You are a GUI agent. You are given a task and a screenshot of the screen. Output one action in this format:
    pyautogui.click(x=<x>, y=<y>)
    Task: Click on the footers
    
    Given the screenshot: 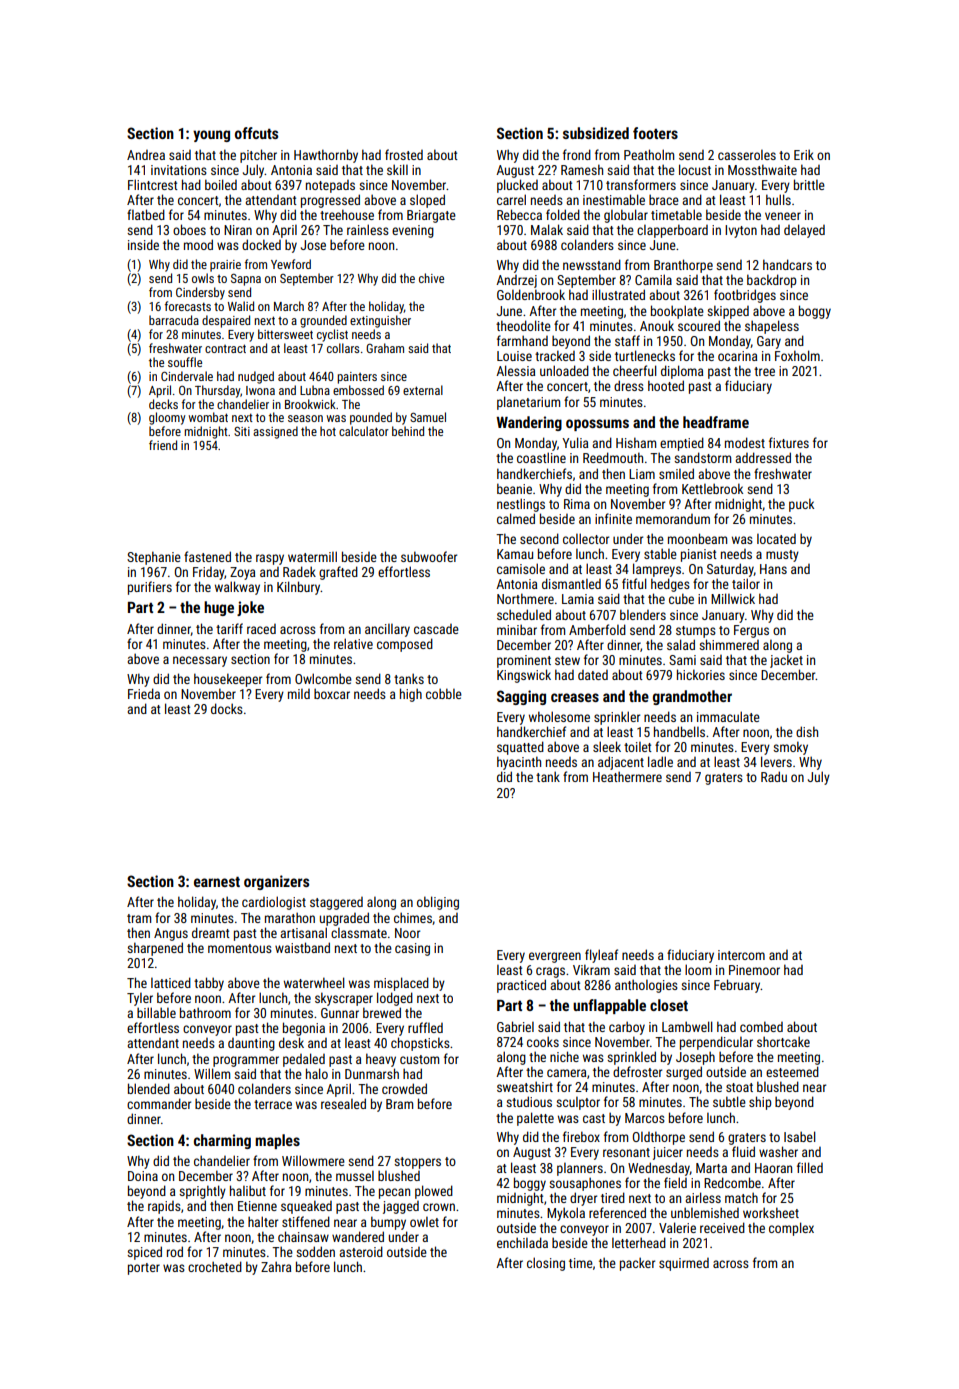 What is the action you would take?
    pyautogui.click(x=655, y=133)
